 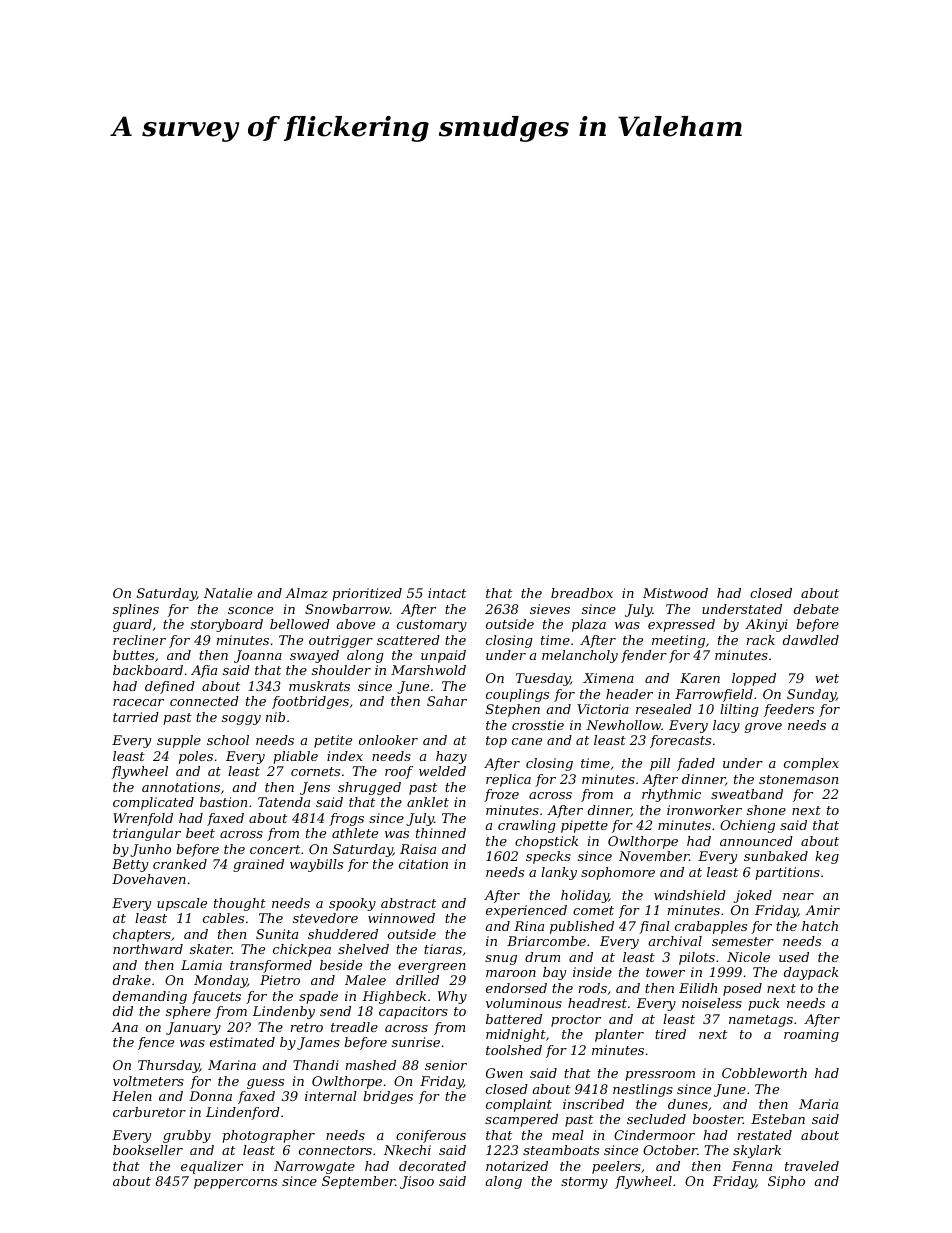 What do you see at coordinates (443, 656) in the image?
I see `unpaid` at bounding box center [443, 656].
